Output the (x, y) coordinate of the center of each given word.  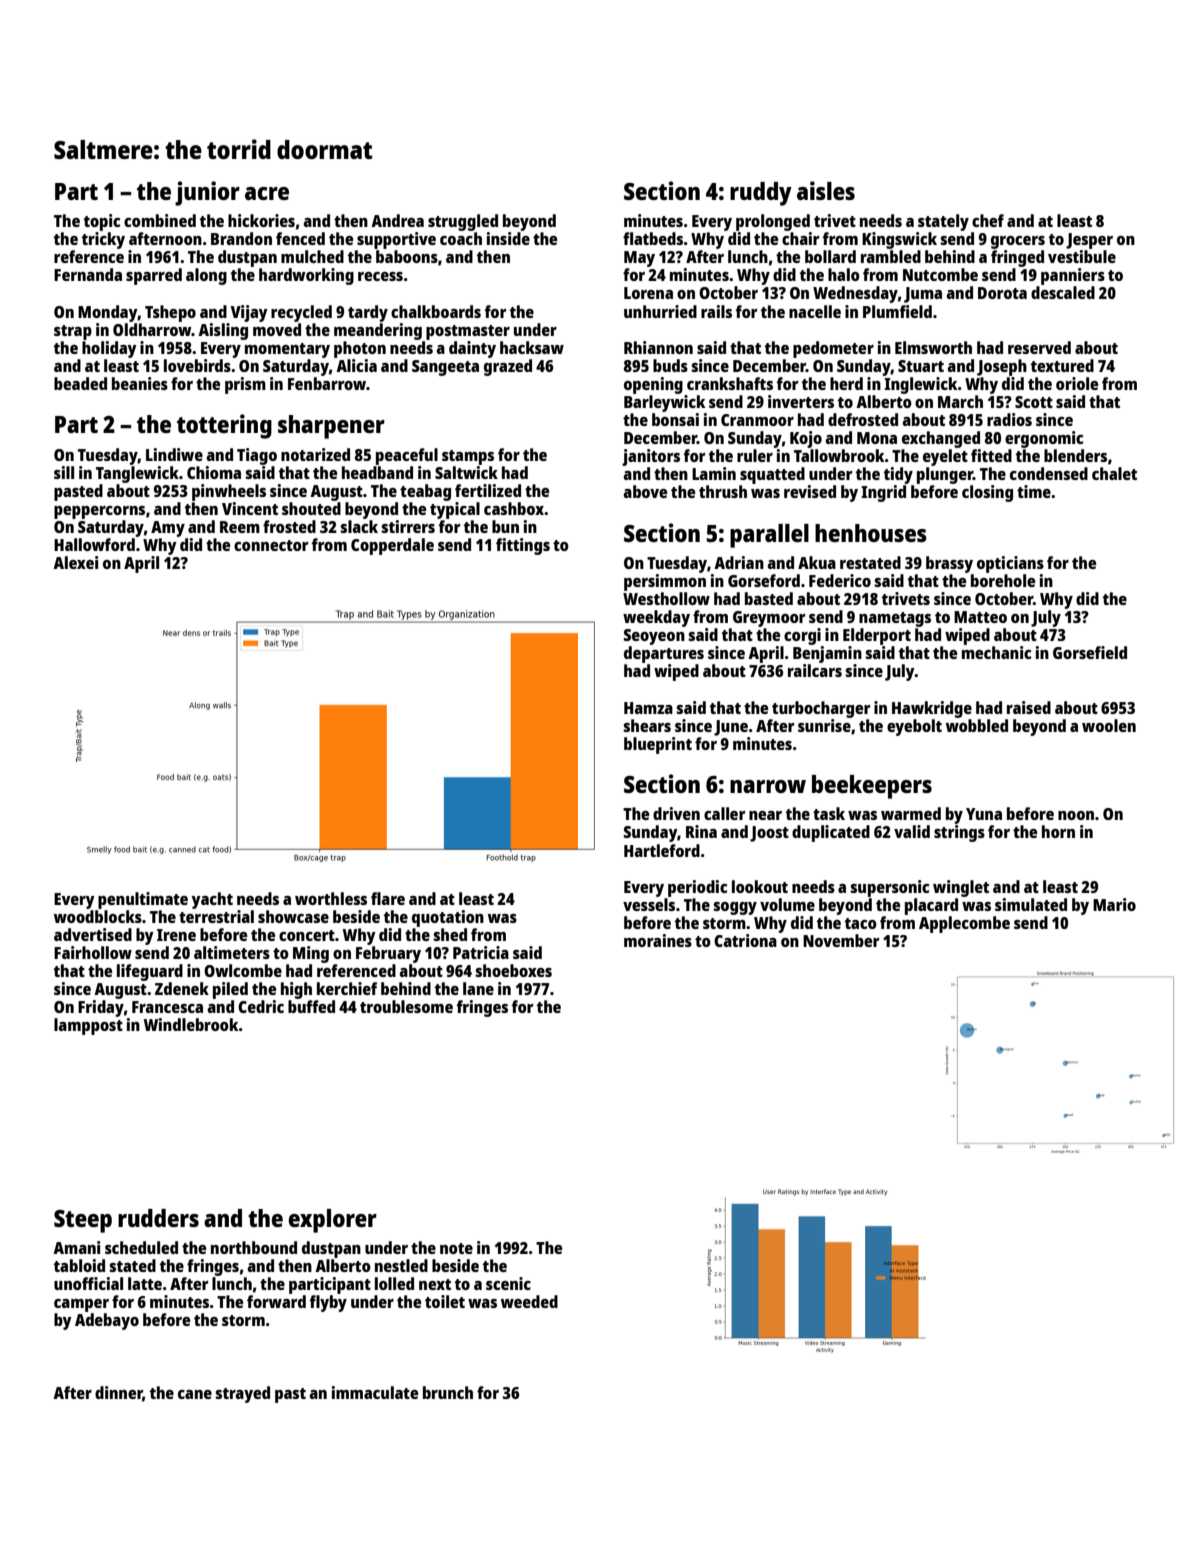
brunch (448, 1392)
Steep (83, 1221)
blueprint (658, 745)
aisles (826, 190)
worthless (331, 898)
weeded (529, 1301)
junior (207, 193)
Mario (1114, 904)
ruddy (761, 194)
